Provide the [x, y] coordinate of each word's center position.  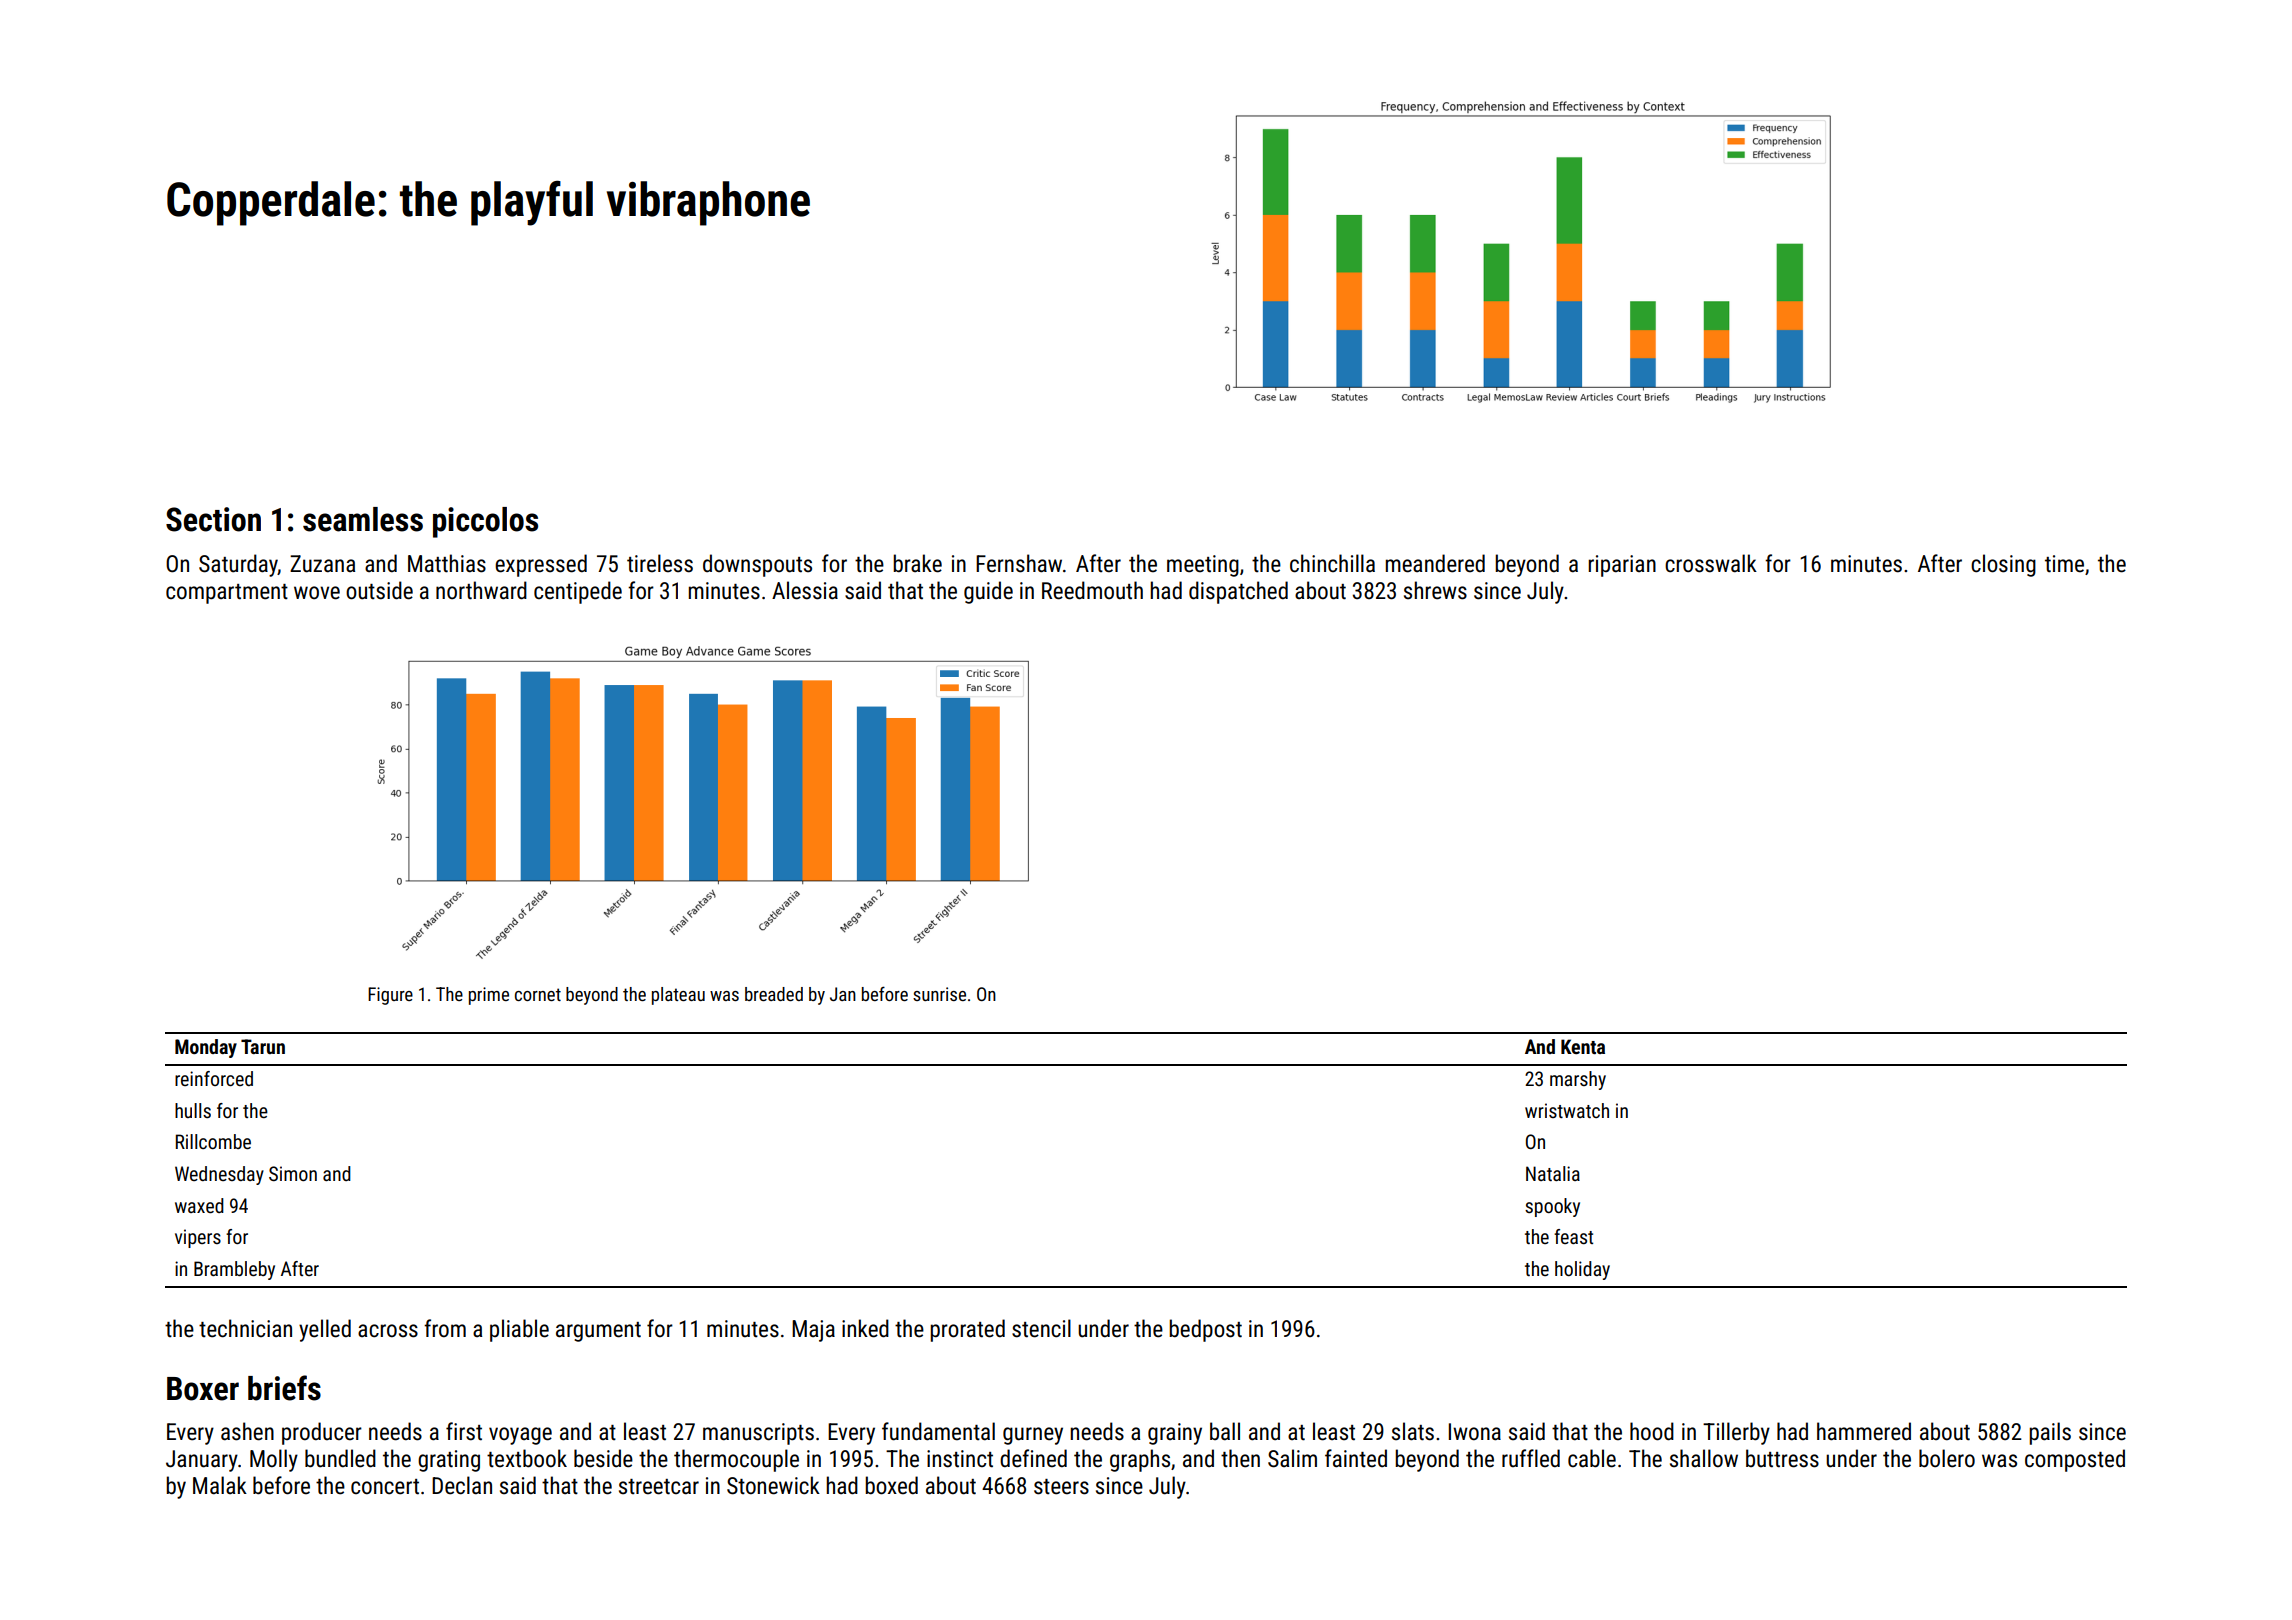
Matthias [447, 563]
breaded [774, 994]
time [2064, 564]
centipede [578, 592]
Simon [293, 1173]
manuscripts [758, 1434]
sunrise [939, 994]
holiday [1582, 1270]
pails [2050, 1433]
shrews [1435, 590]
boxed [891, 1485]
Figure [390, 996]
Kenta [1583, 1046]
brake [917, 563]
